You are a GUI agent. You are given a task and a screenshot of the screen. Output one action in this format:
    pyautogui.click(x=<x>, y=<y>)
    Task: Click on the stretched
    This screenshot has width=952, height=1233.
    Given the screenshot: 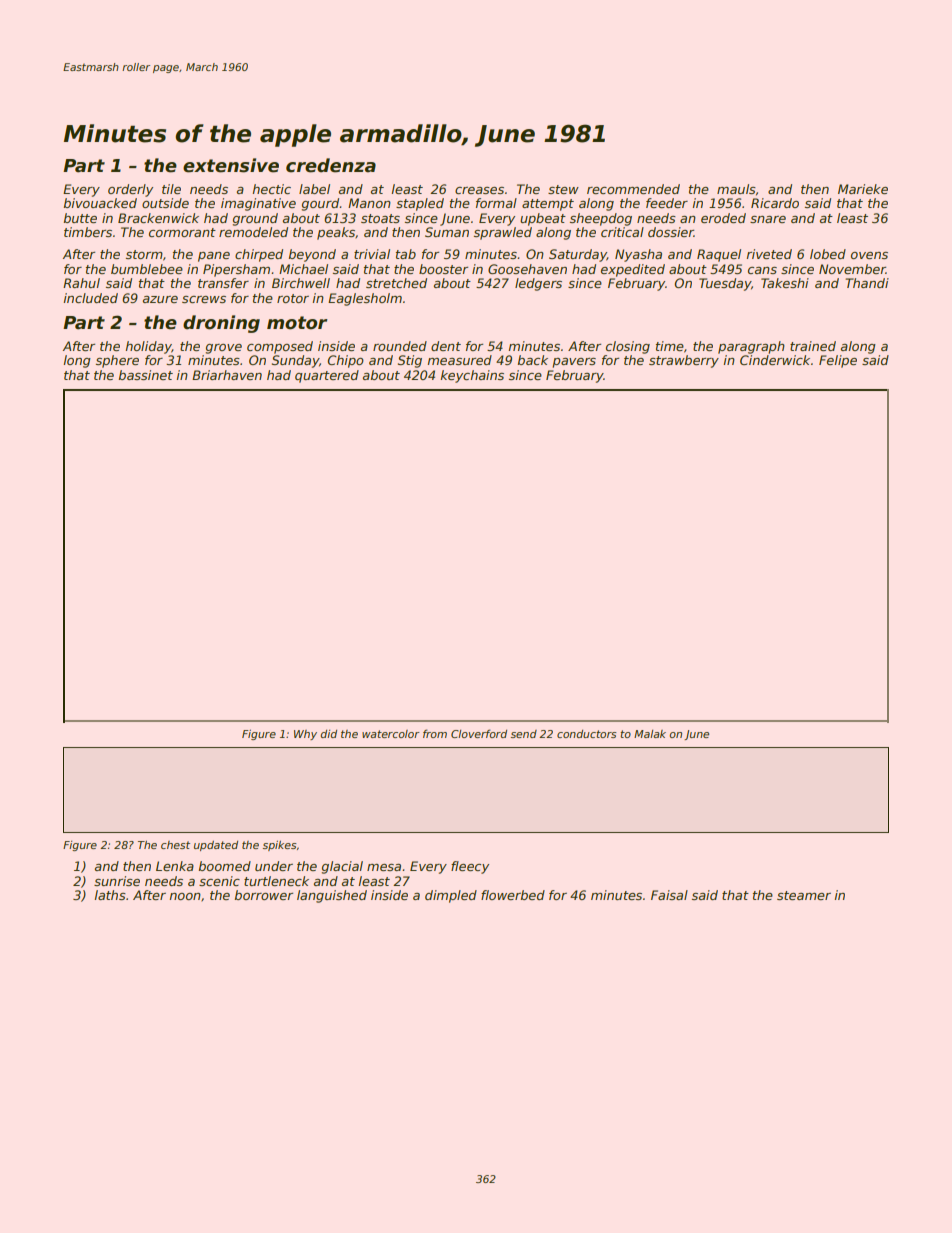 What is the action you would take?
    pyautogui.click(x=396, y=283)
